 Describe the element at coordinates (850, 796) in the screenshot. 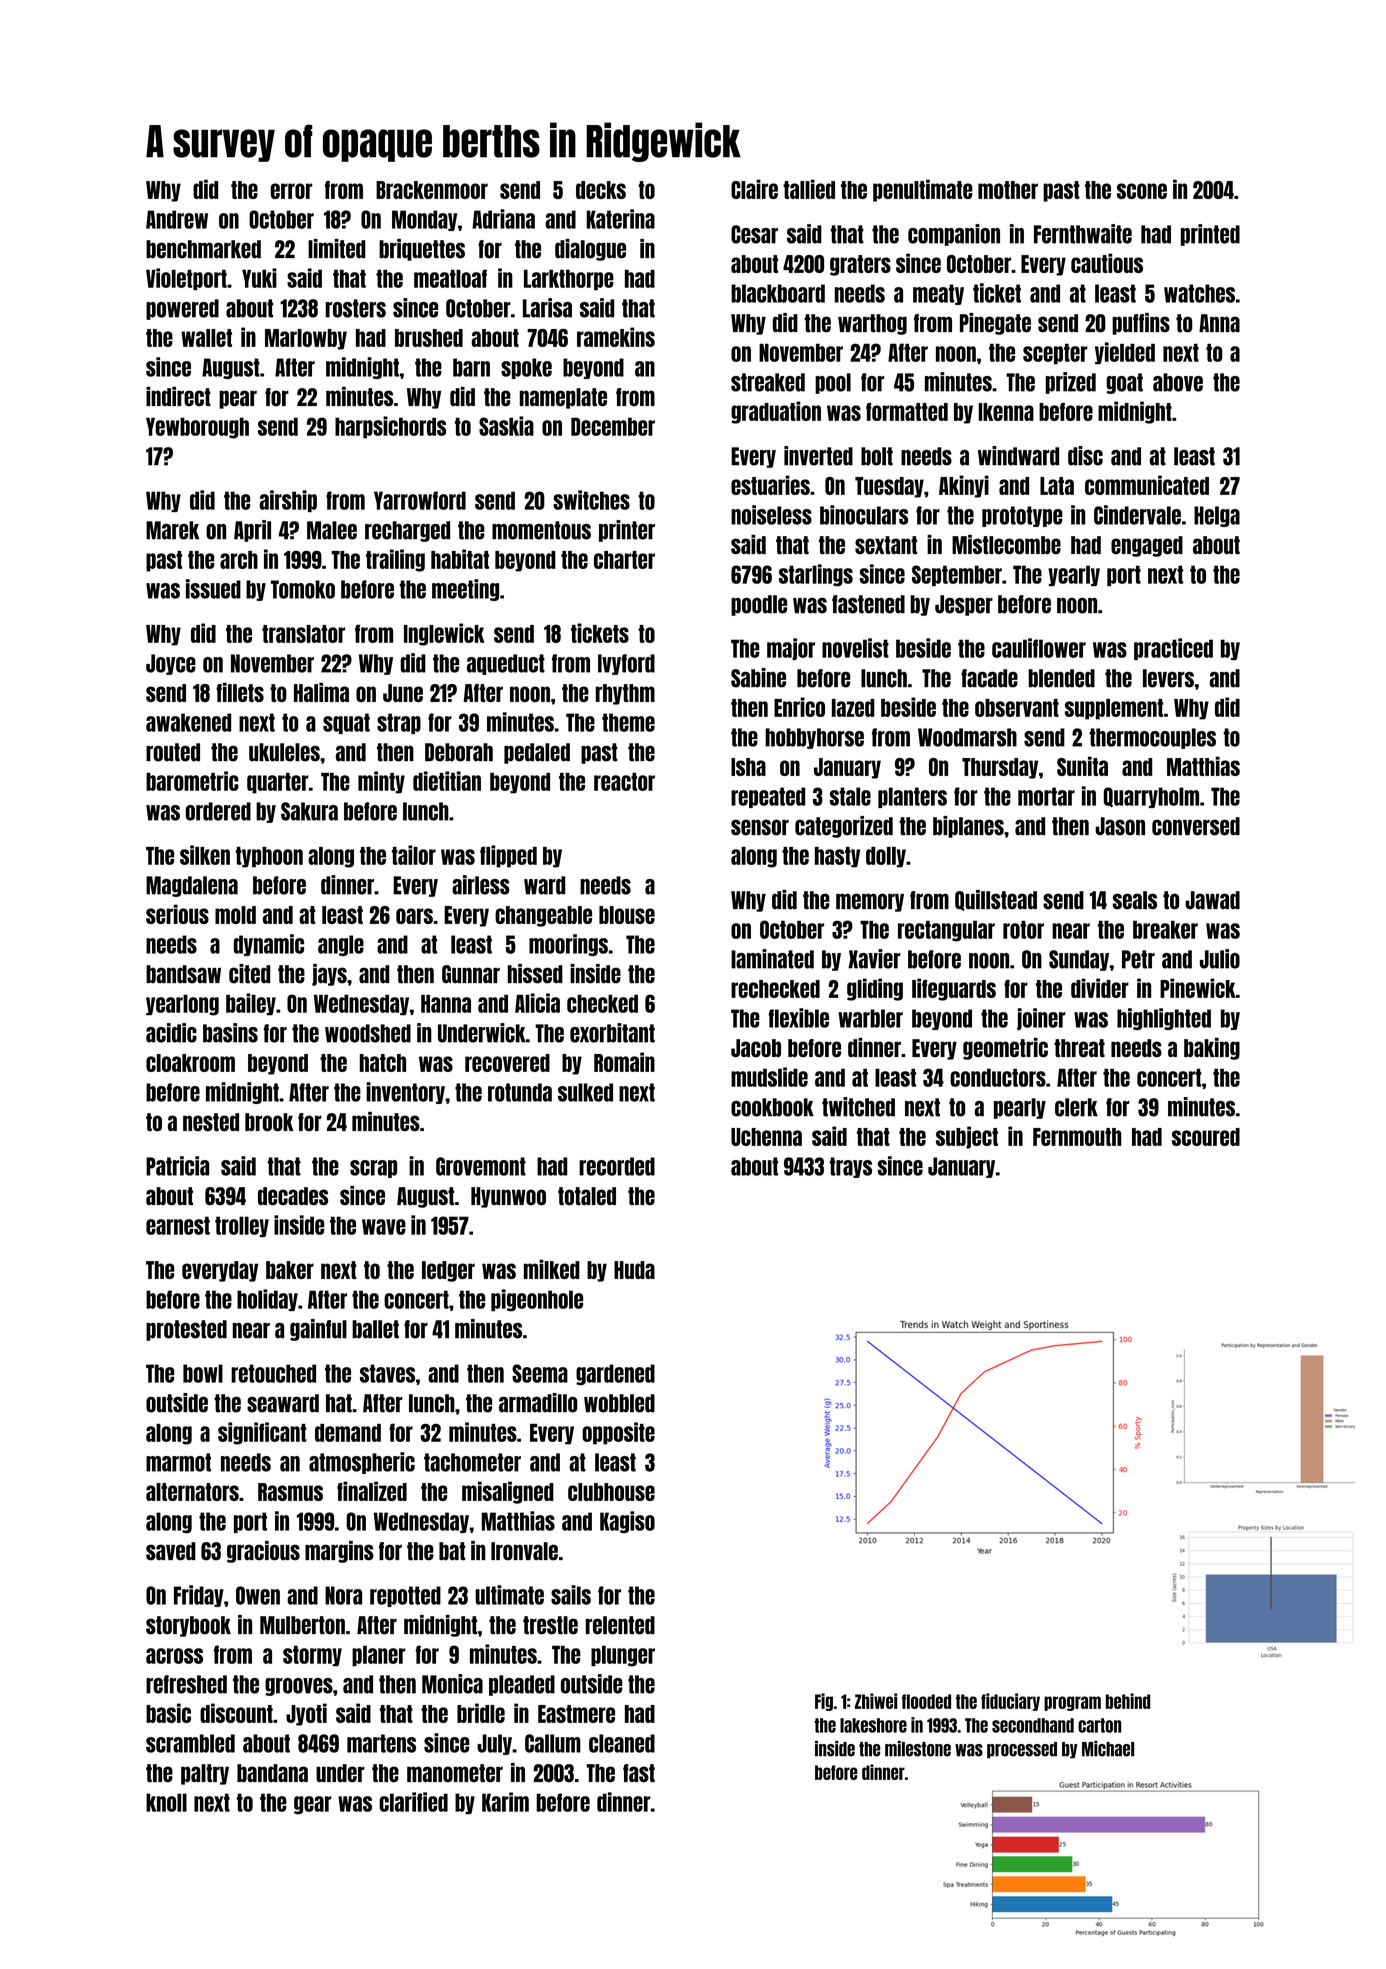

I see `stale` at that location.
